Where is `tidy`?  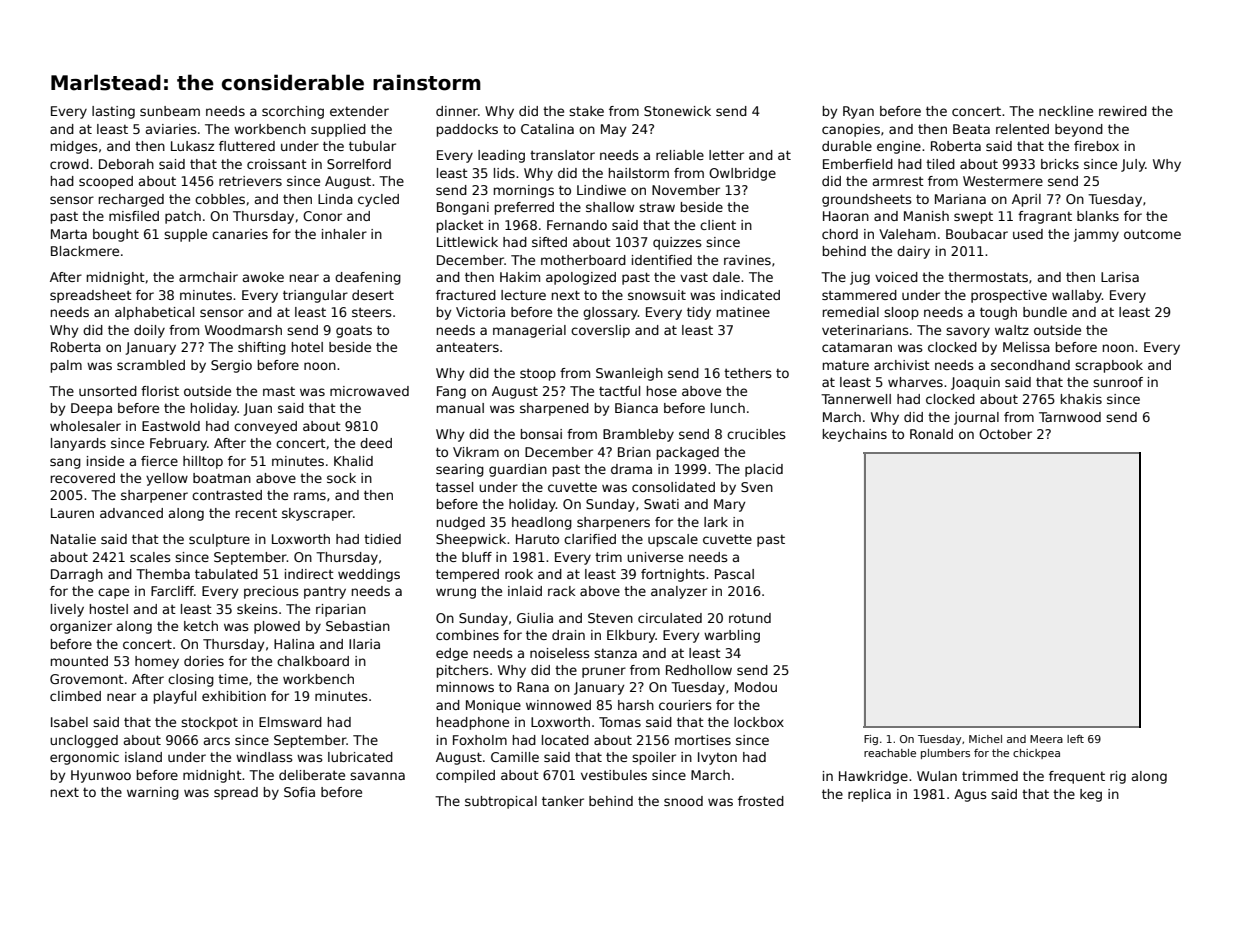 tidy is located at coordinates (699, 313).
